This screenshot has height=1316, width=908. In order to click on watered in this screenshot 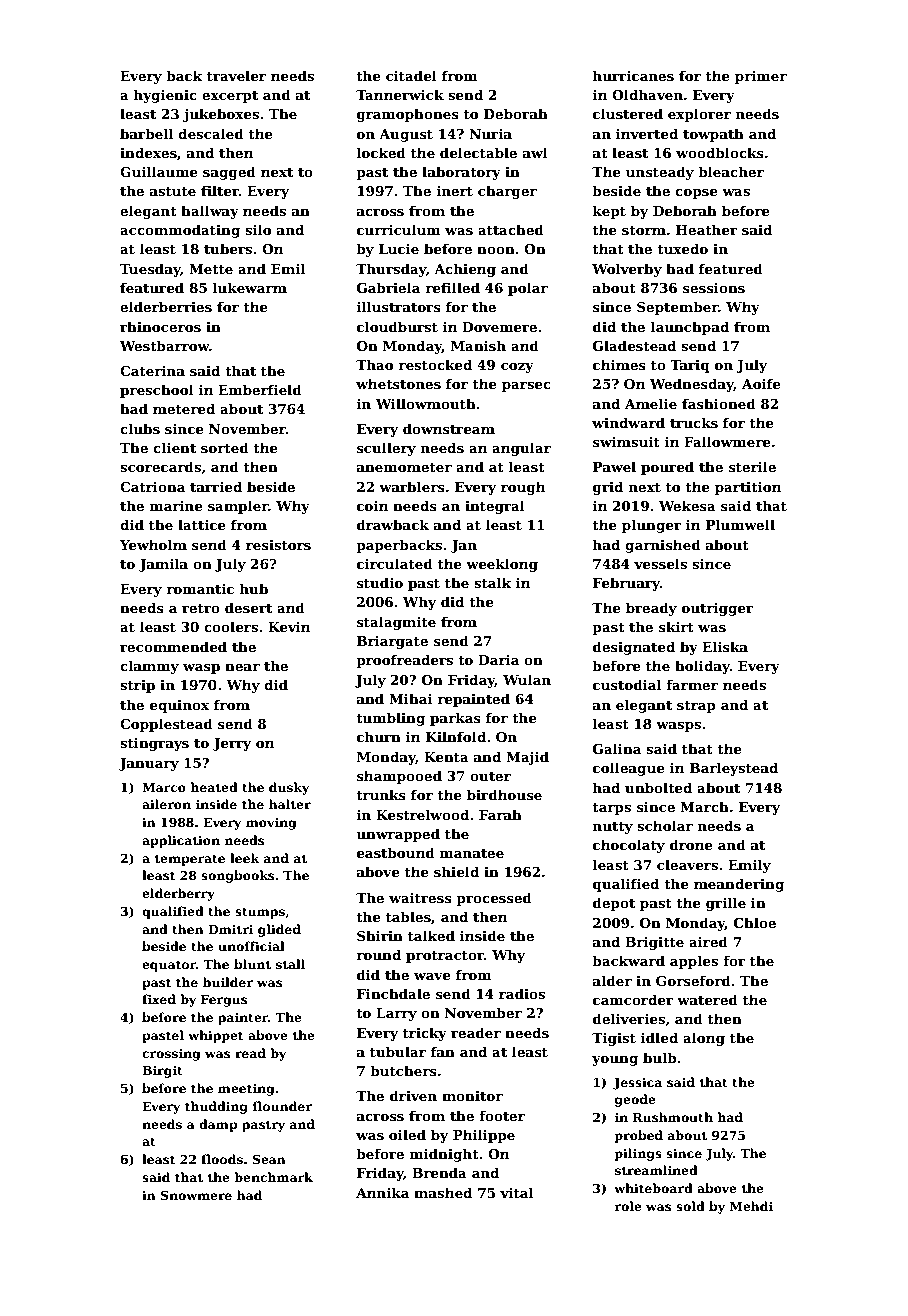, I will do `click(707, 999)`.
